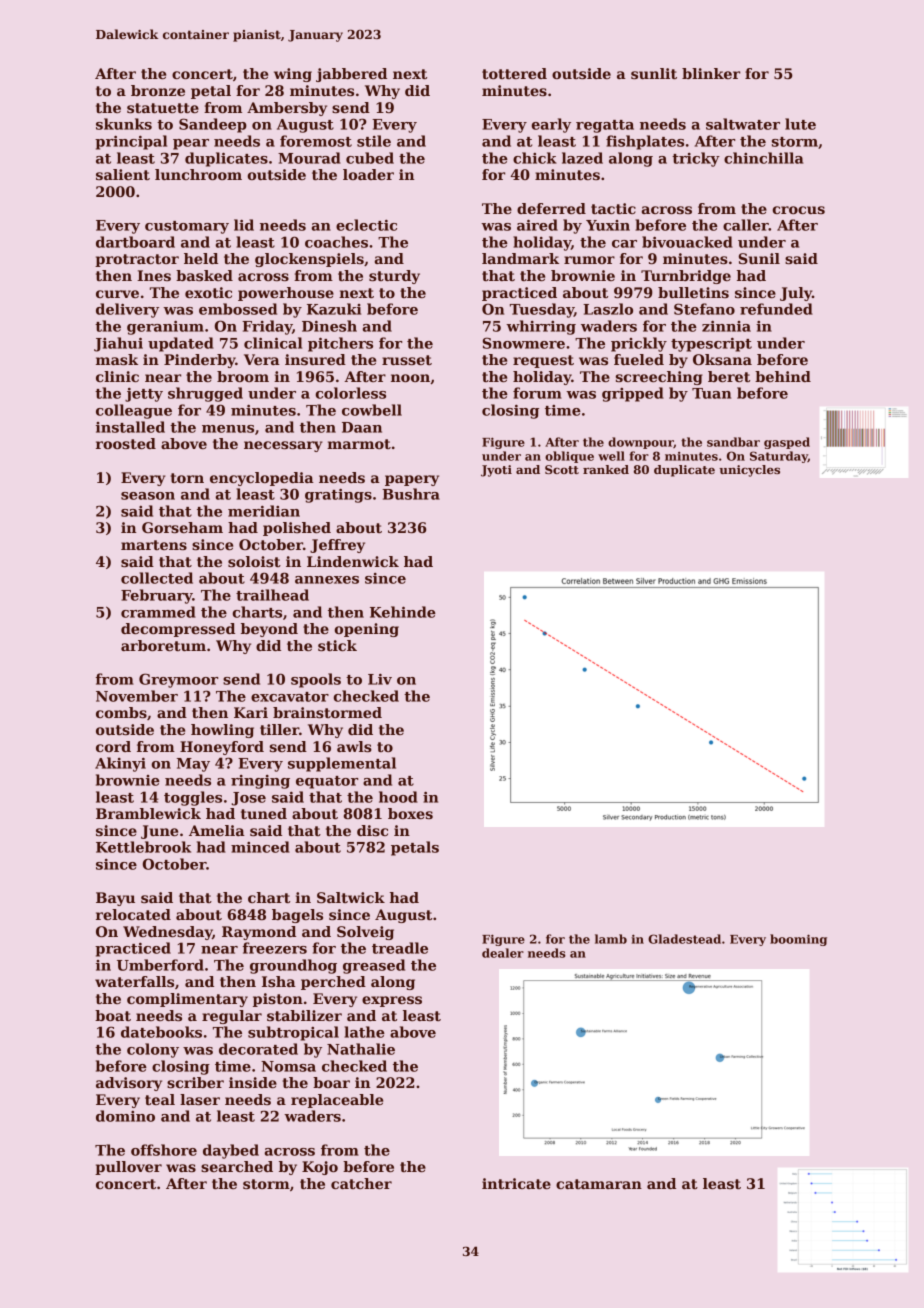 Image resolution: width=924 pixels, height=1308 pixels. What do you see at coordinates (398, 797) in the document?
I see `hood` at bounding box center [398, 797].
